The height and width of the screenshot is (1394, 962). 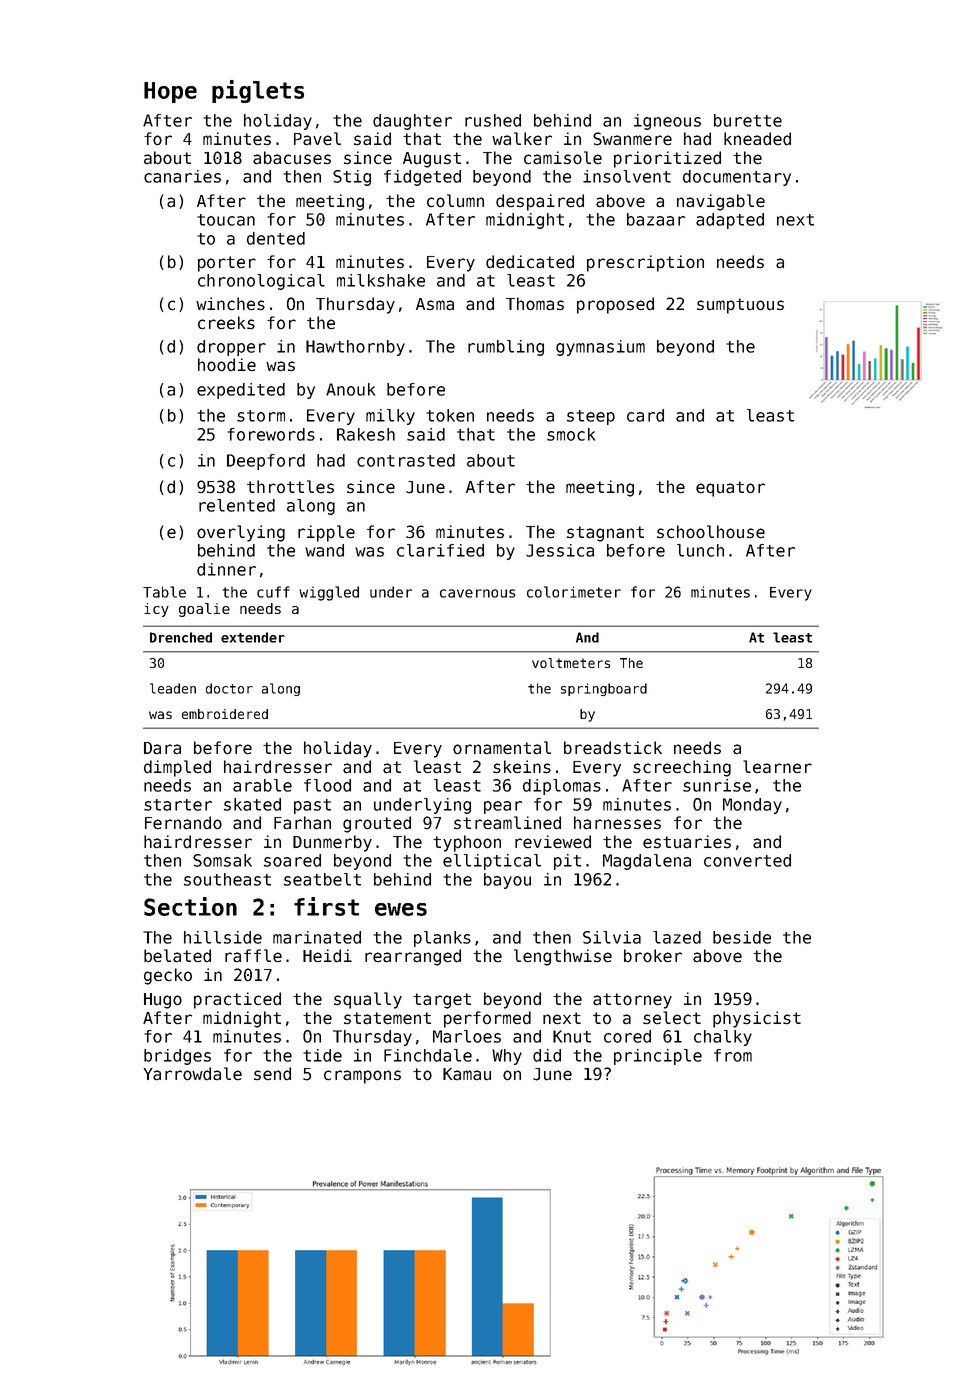 What do you see at coordinates (258, 91) in the screenshot?
I see `piglets` at bounding box center [258, 91].
